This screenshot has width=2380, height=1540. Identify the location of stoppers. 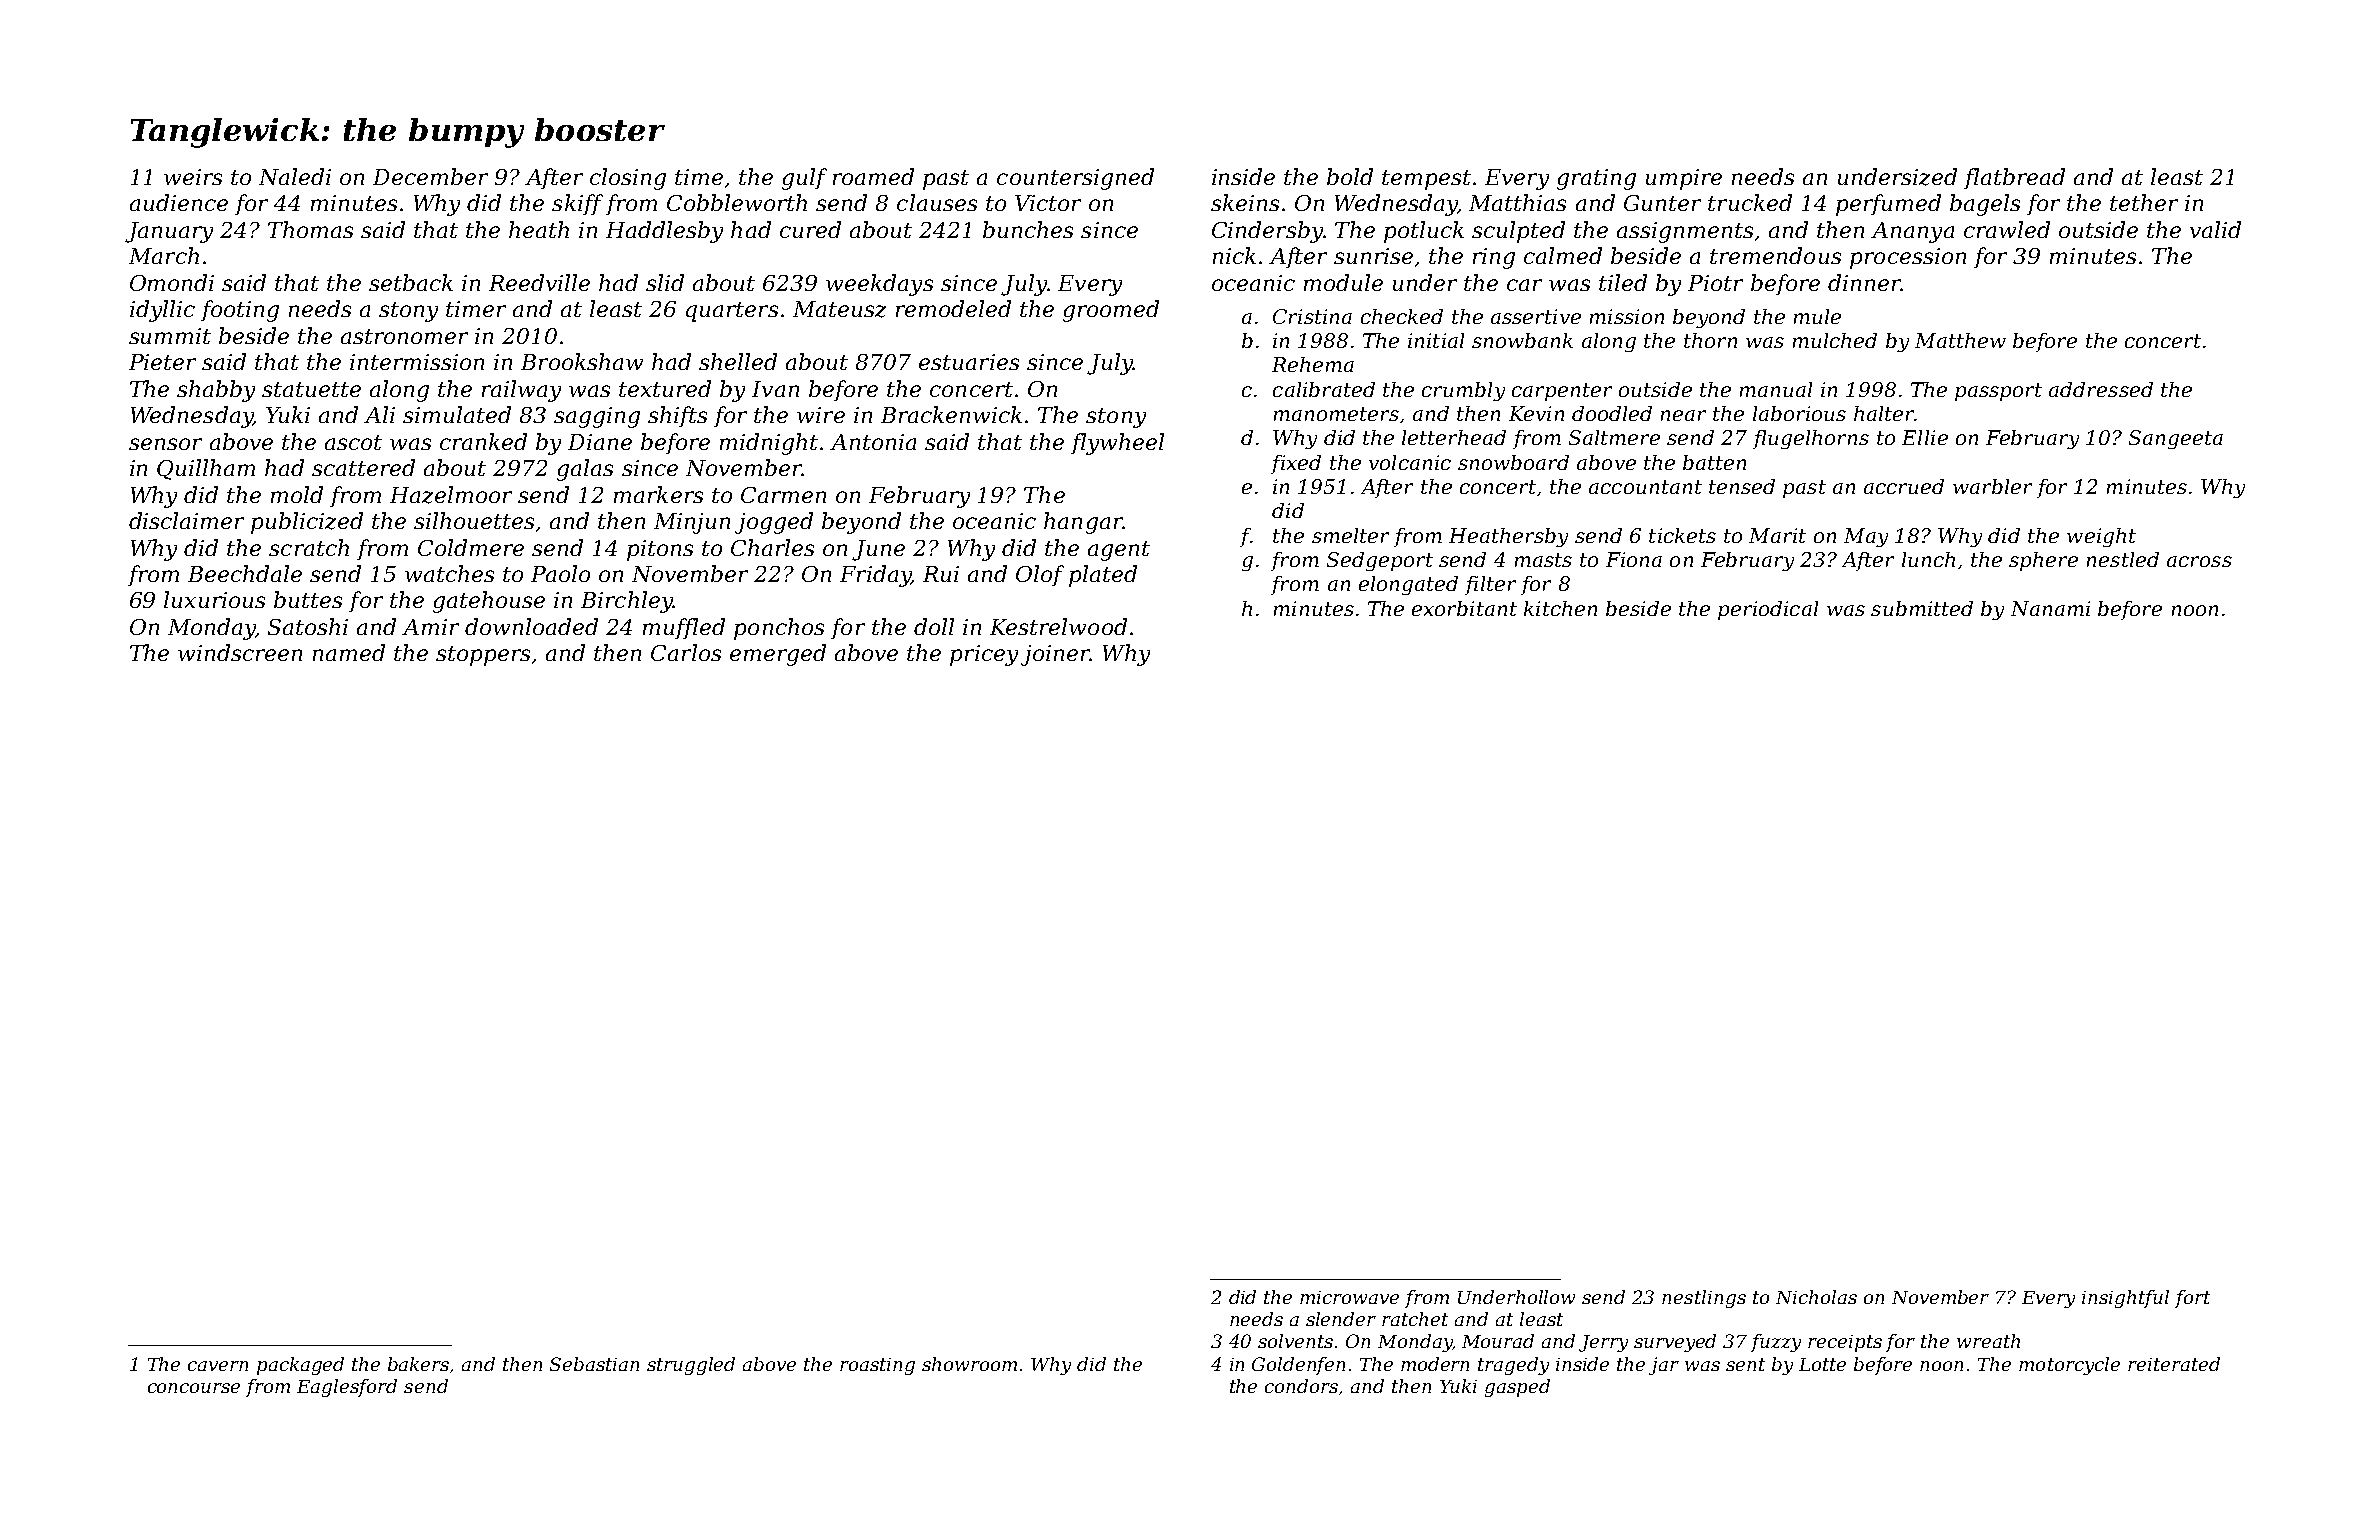
(483, 656).
